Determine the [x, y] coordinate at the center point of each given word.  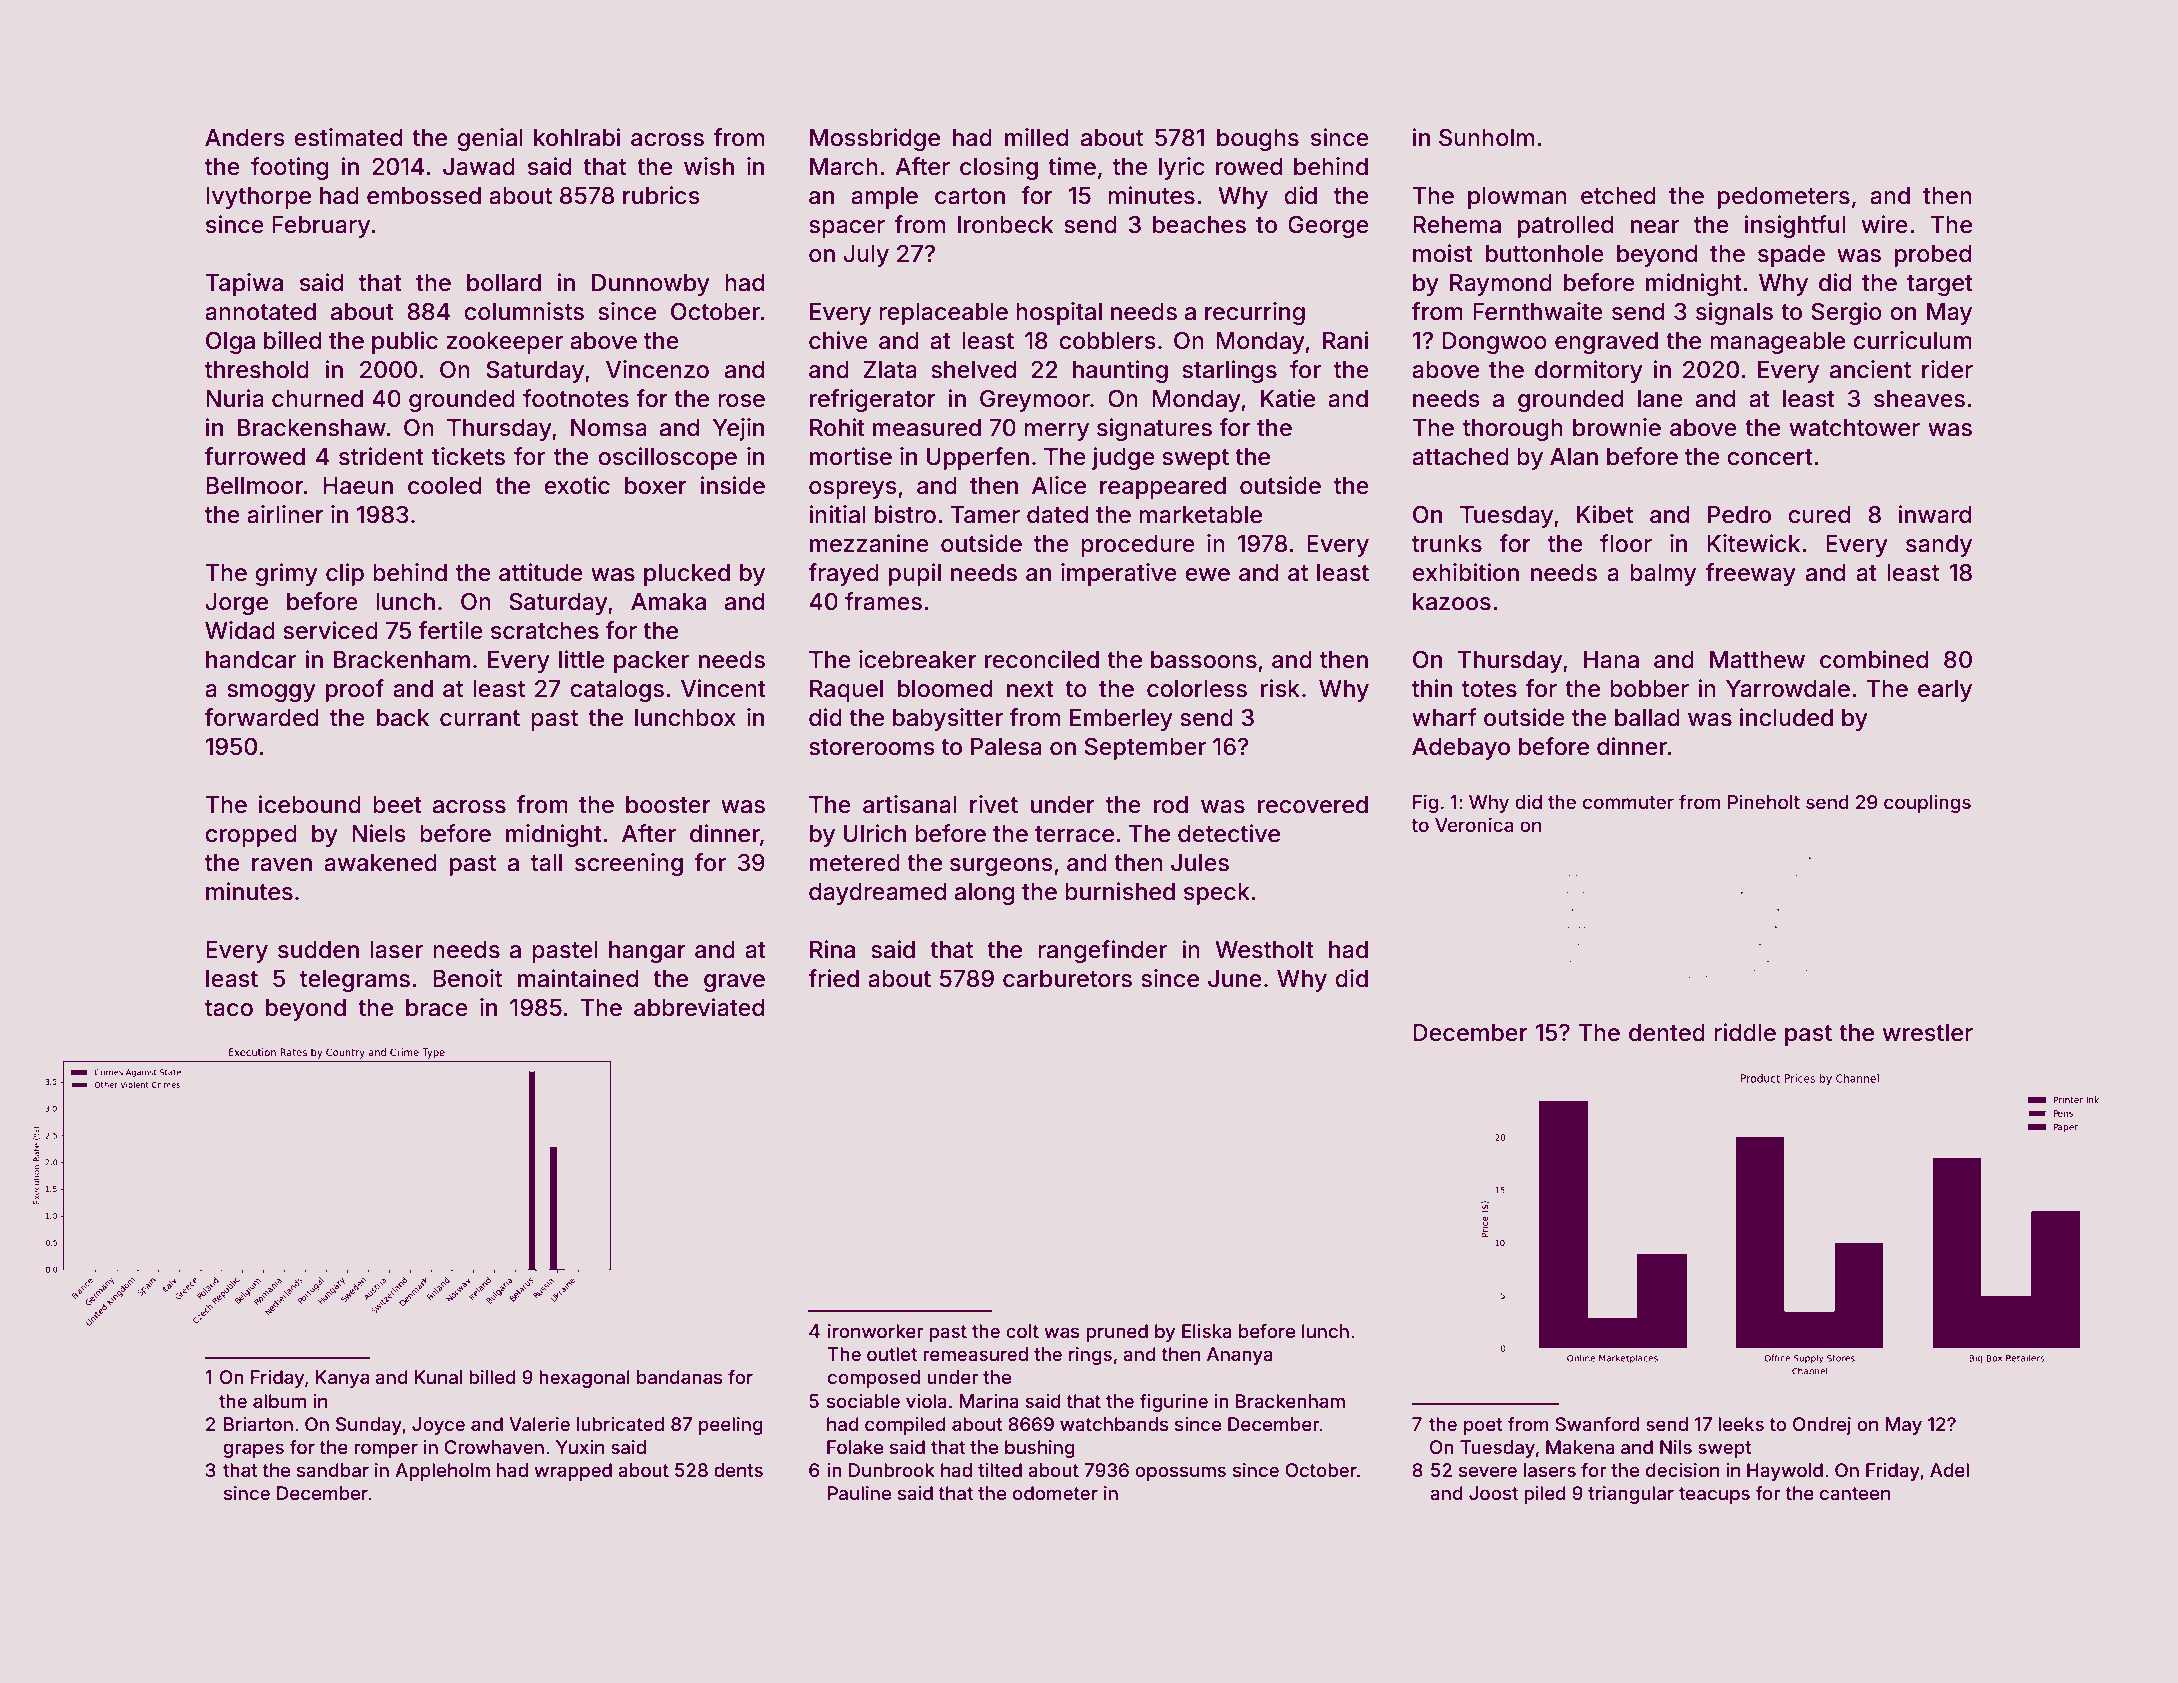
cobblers [1107, 341]
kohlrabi [577, 137]
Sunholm [1486, 138]
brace [437, 1008]
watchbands [1114, 1424]
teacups [1714, 1495]
